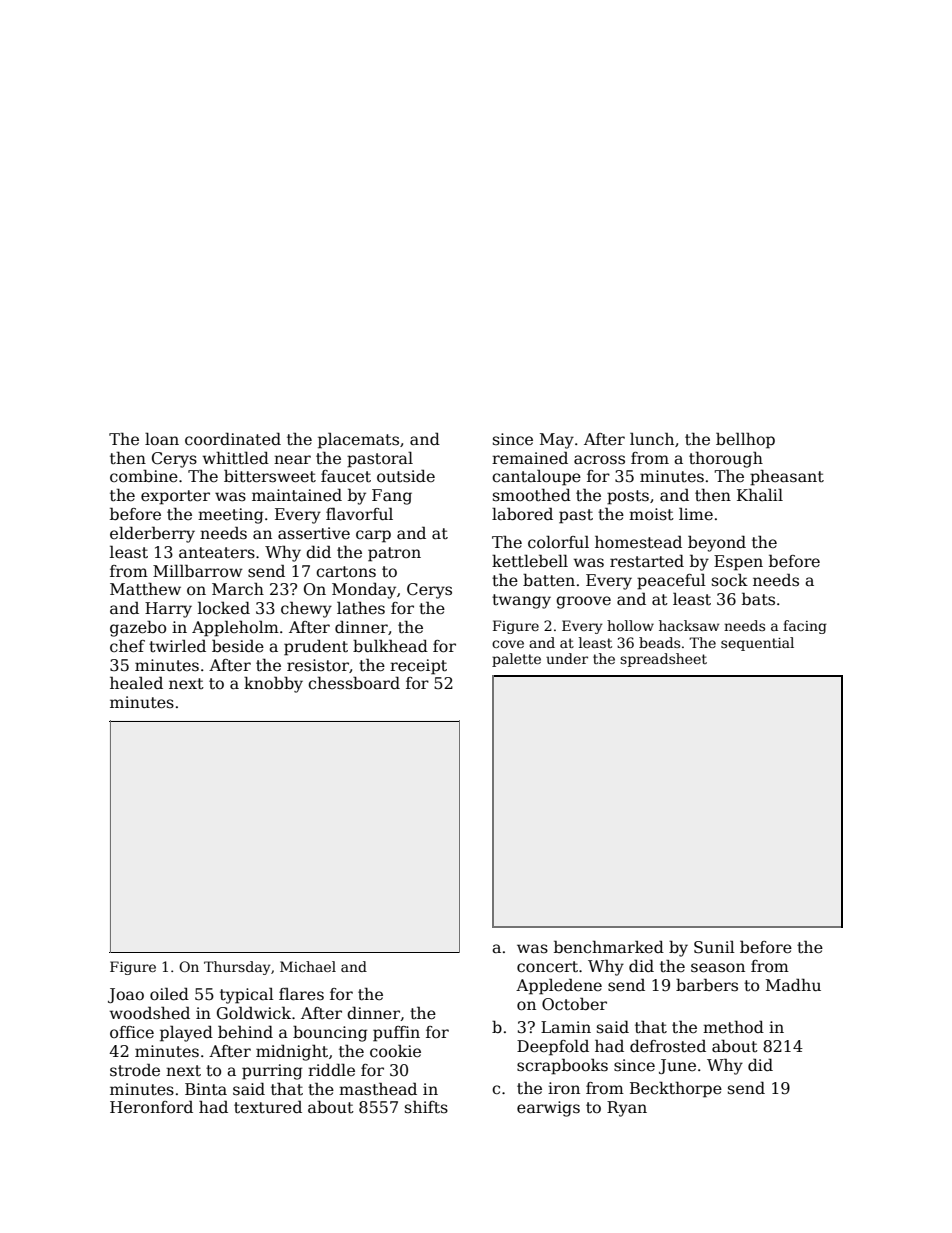 This document has width=952, height=1233. What do you see at coordinates (358, 440) in the document?
I see `placemats` at bounding box center [358, 440].
